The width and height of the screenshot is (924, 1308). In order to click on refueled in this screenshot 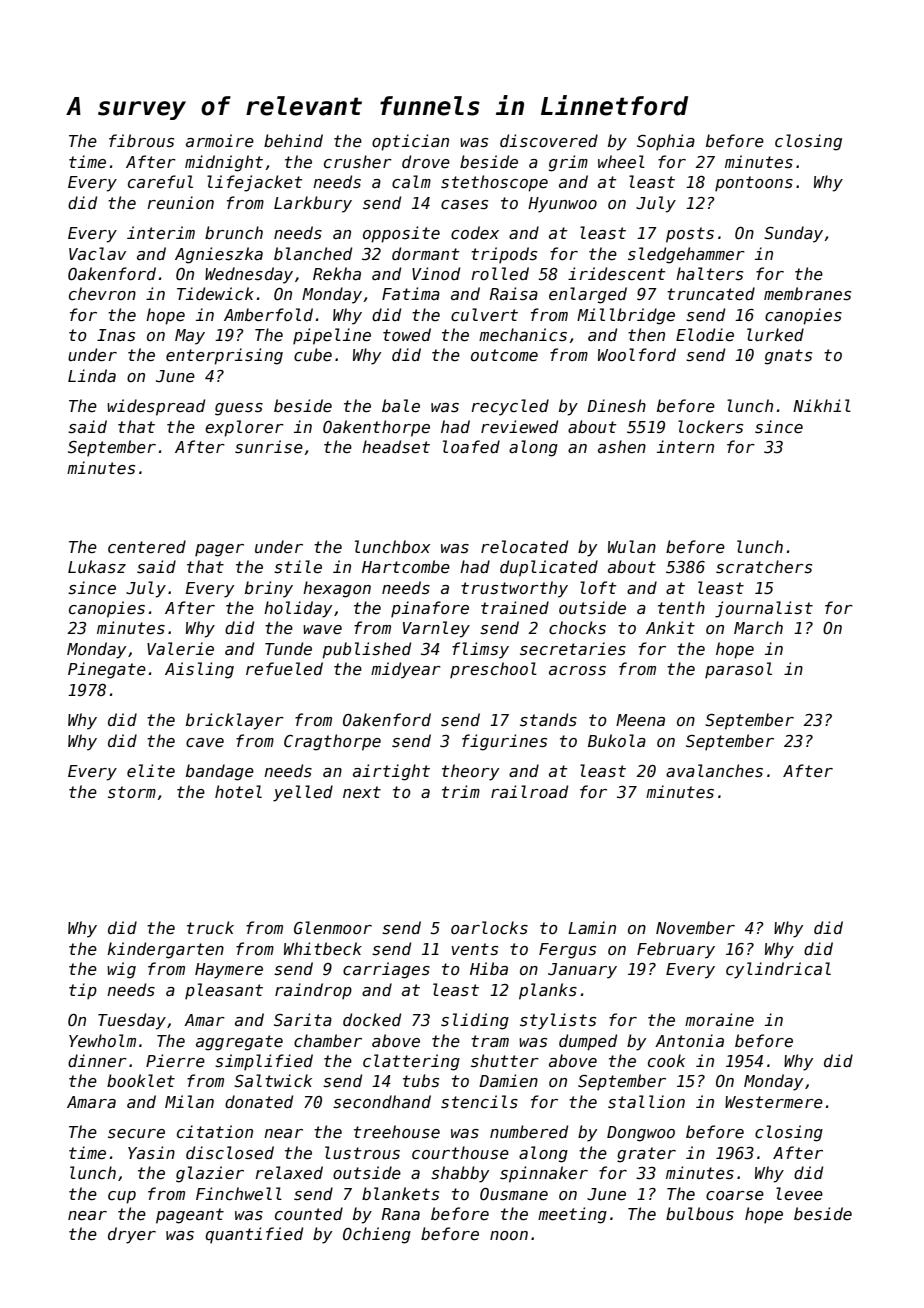, I will do `click(284, 668)`.
